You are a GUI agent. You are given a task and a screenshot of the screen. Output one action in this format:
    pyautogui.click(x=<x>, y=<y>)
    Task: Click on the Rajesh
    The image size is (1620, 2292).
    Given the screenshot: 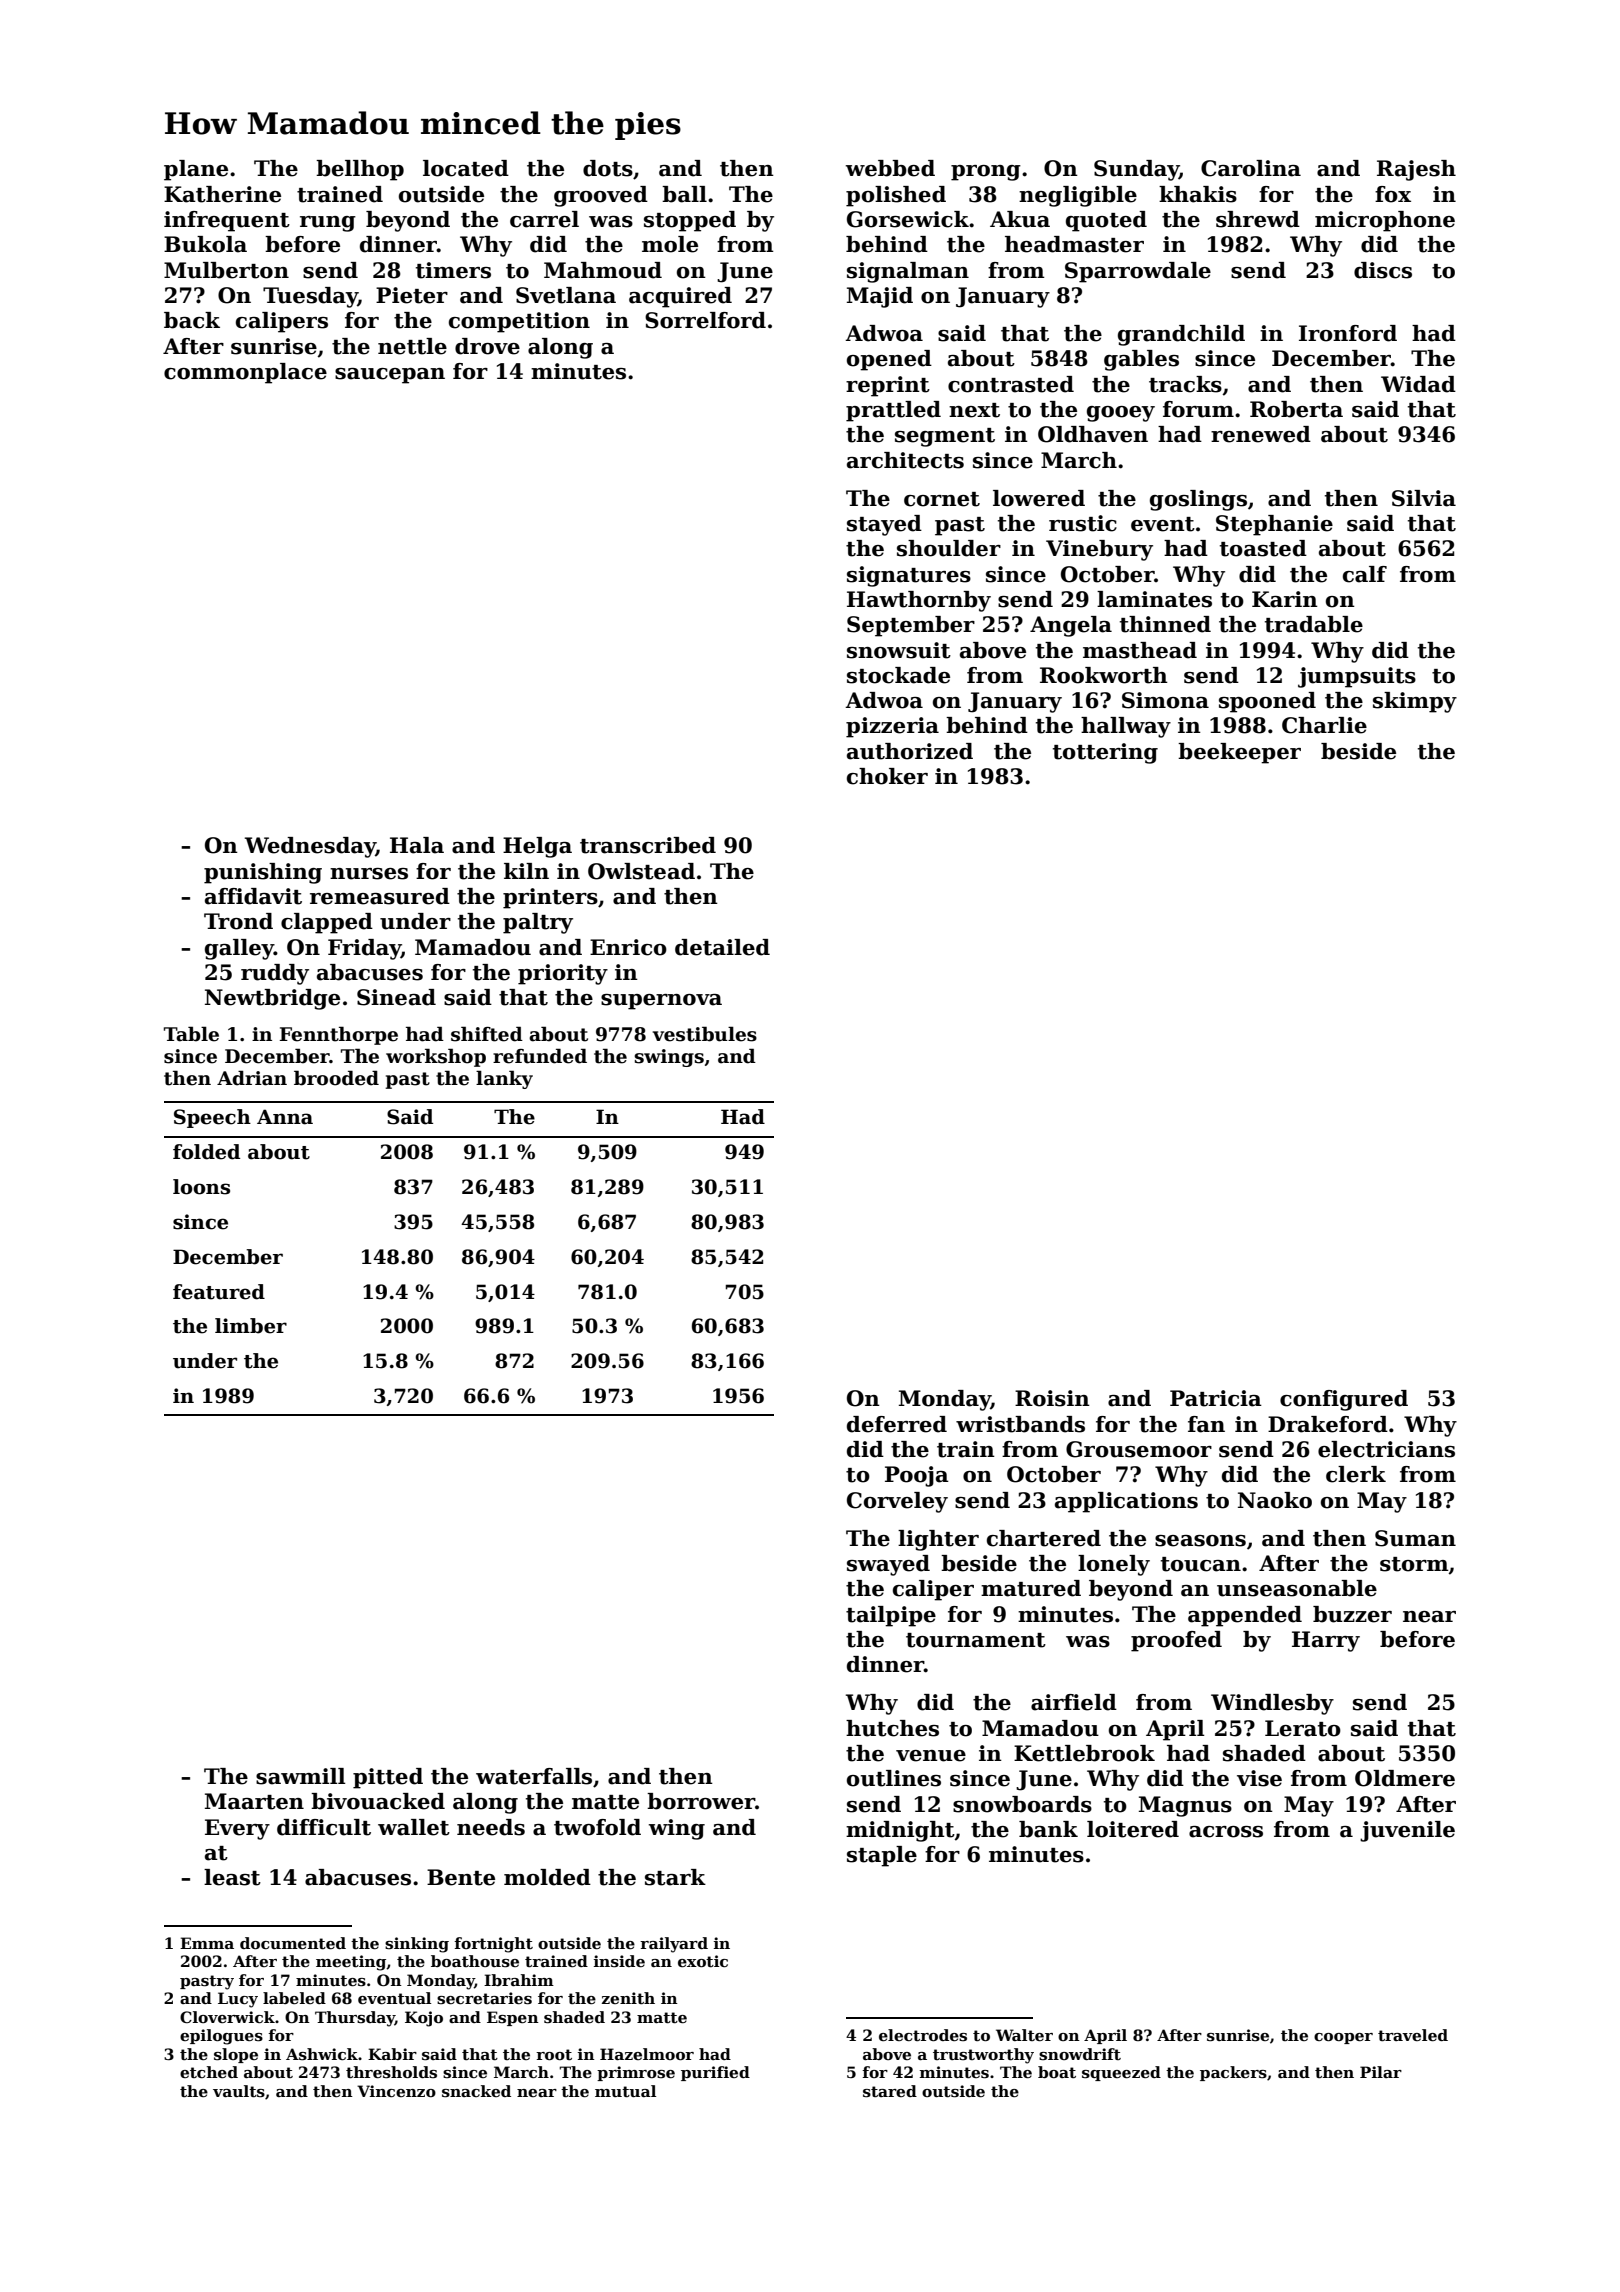 What is the action you would take?
    pyautogui.click(x=1416, y=170)
